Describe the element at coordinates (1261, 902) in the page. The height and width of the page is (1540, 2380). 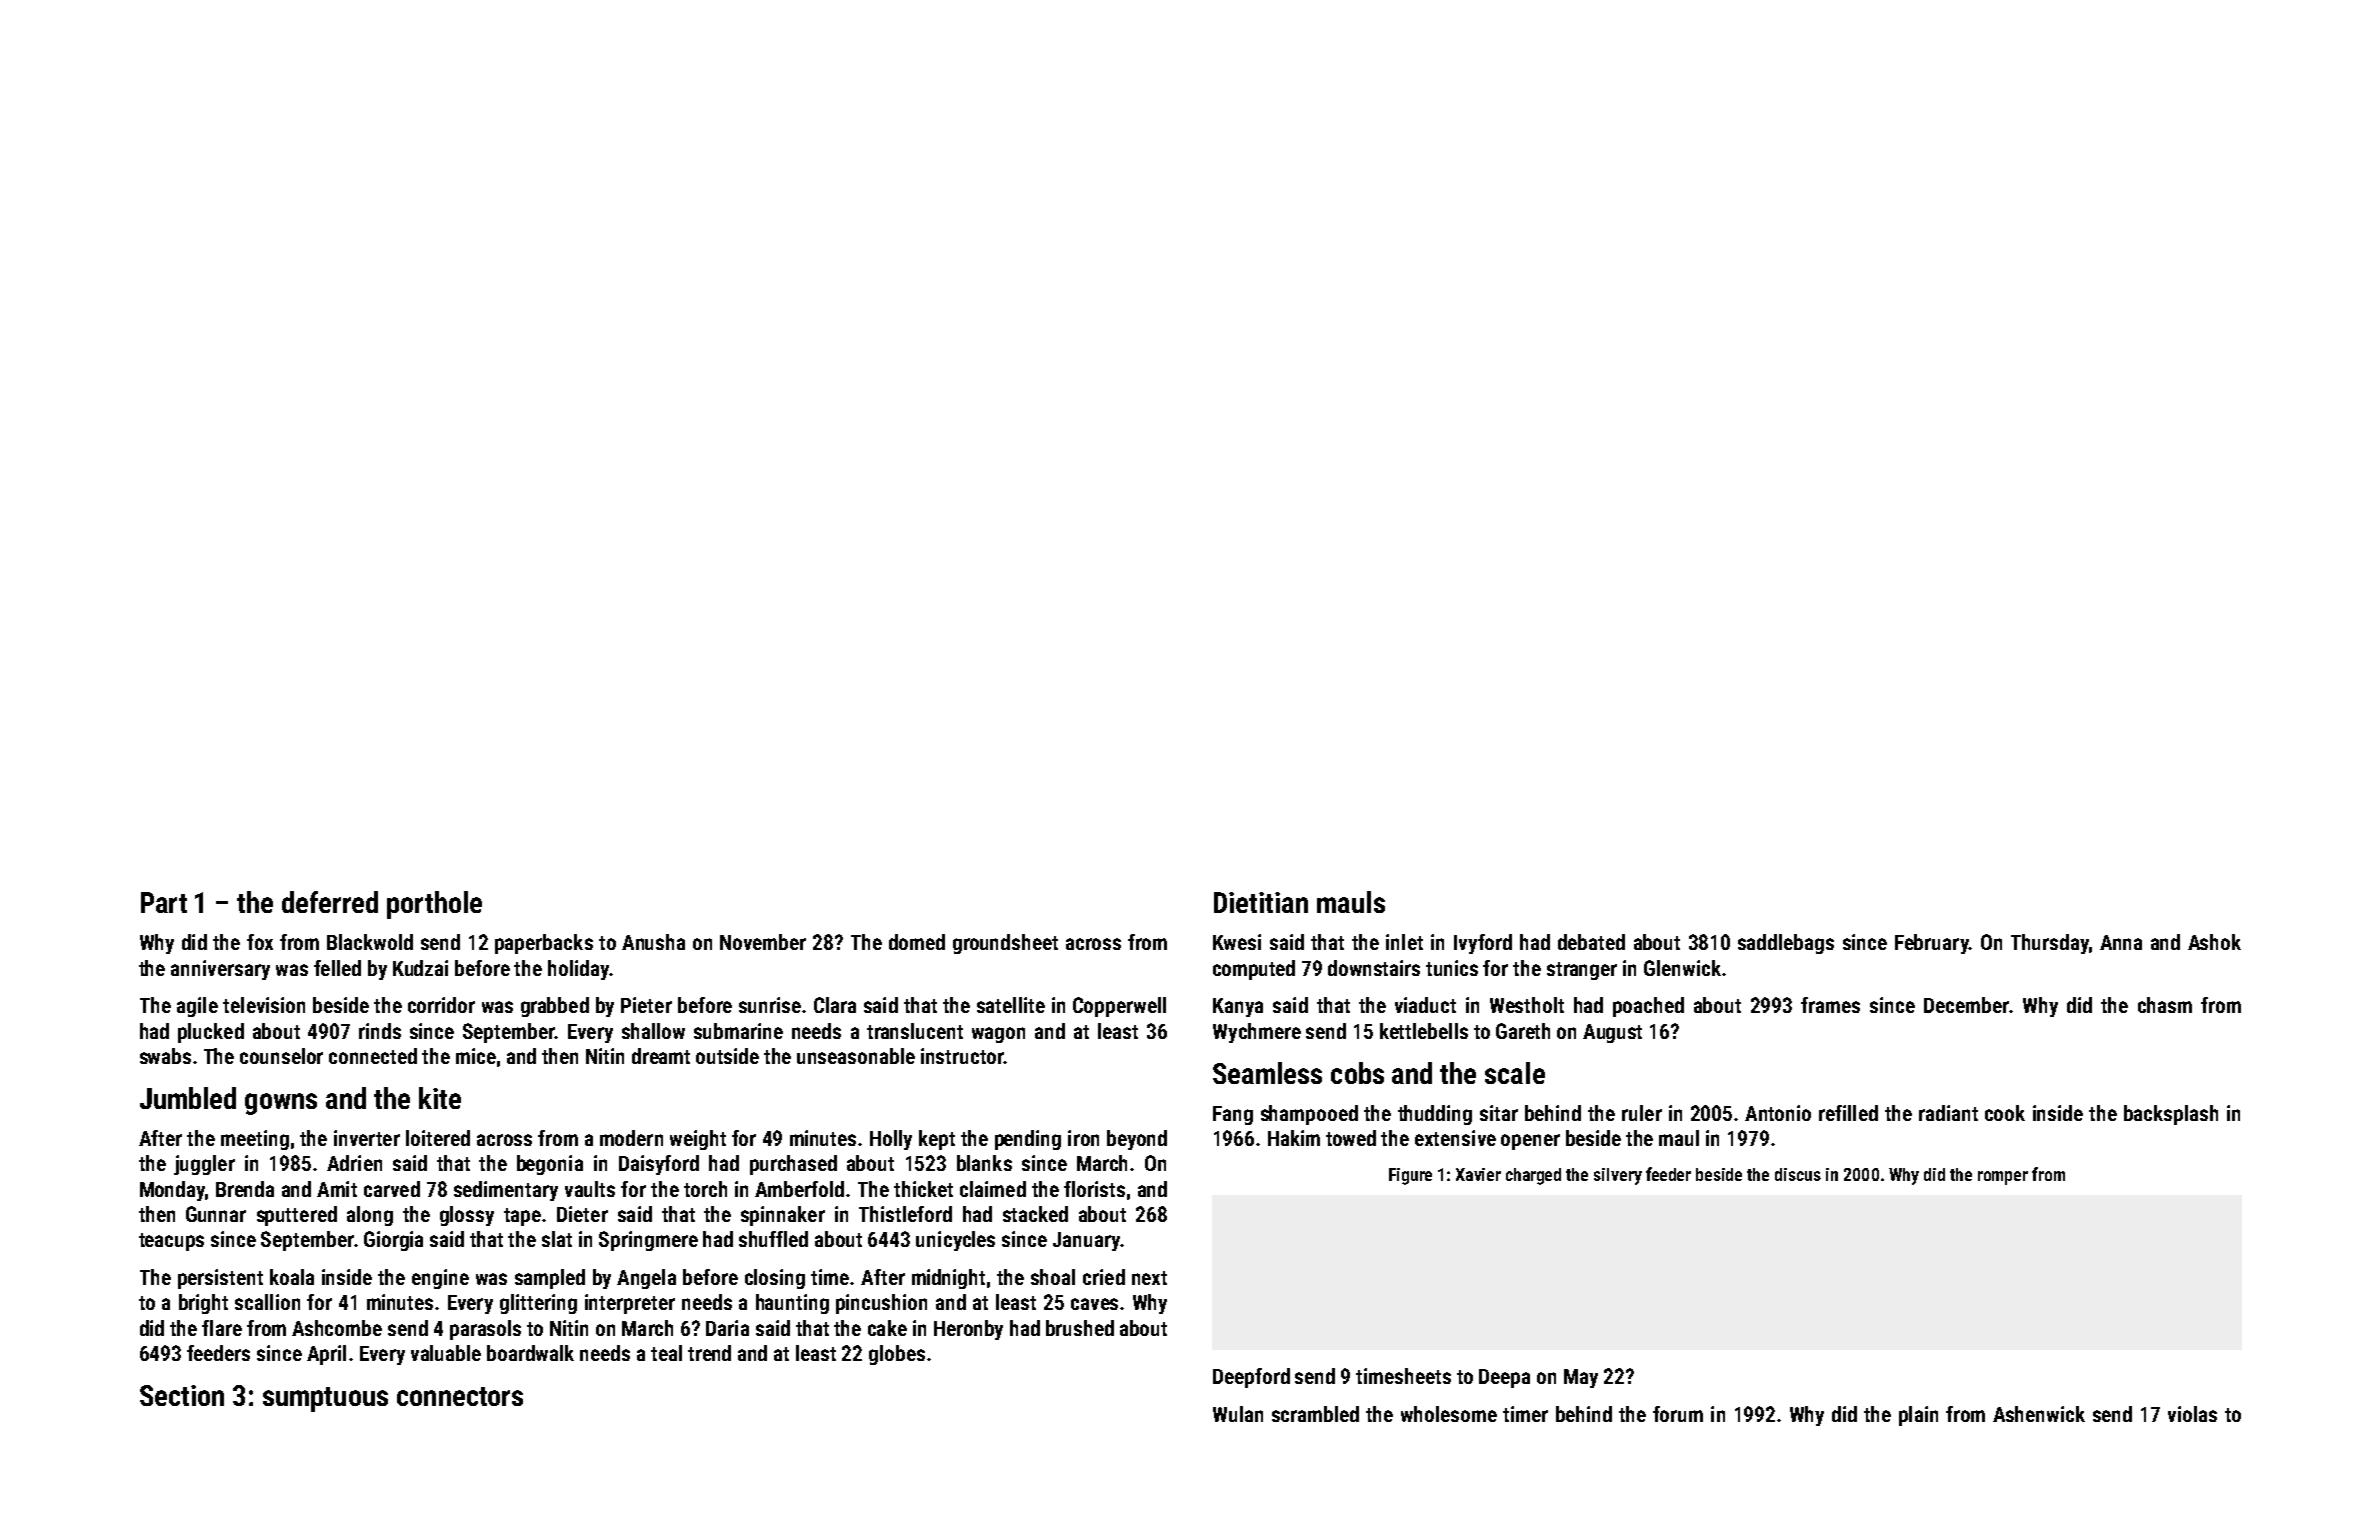
I see `Dietitian` at that location.
